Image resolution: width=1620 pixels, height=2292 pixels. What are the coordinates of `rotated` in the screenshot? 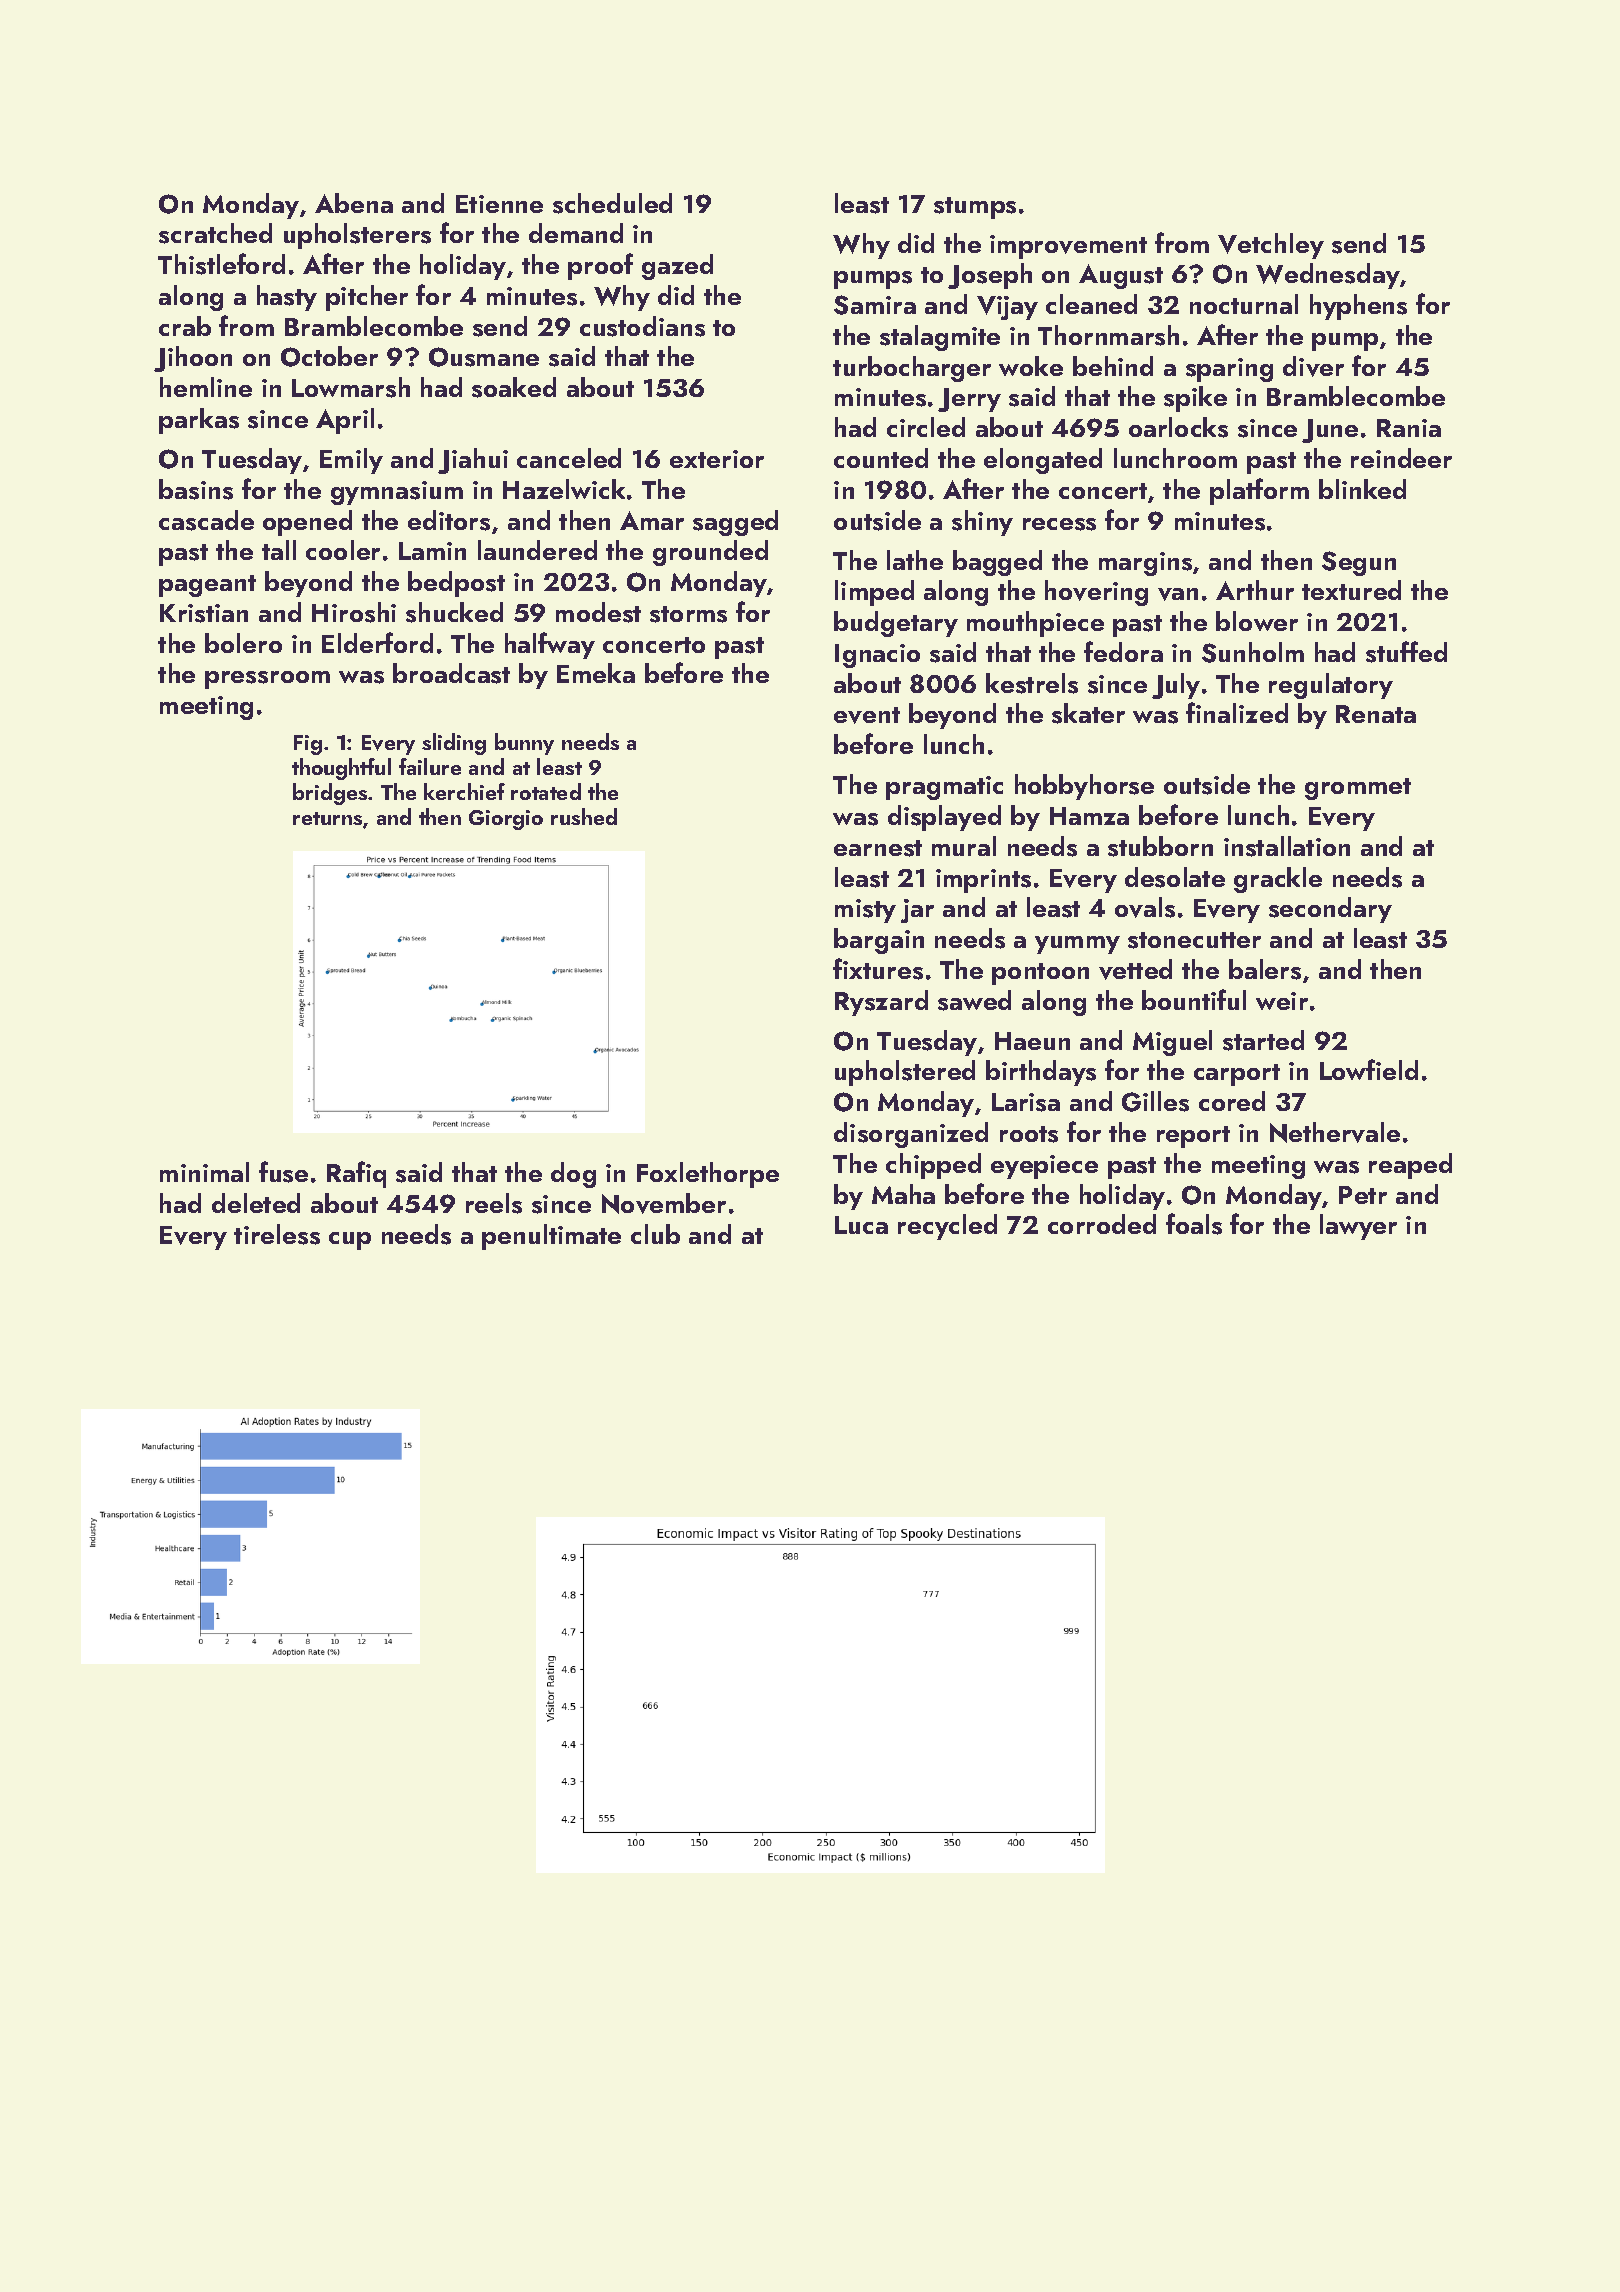 It's located at (546, 791).
